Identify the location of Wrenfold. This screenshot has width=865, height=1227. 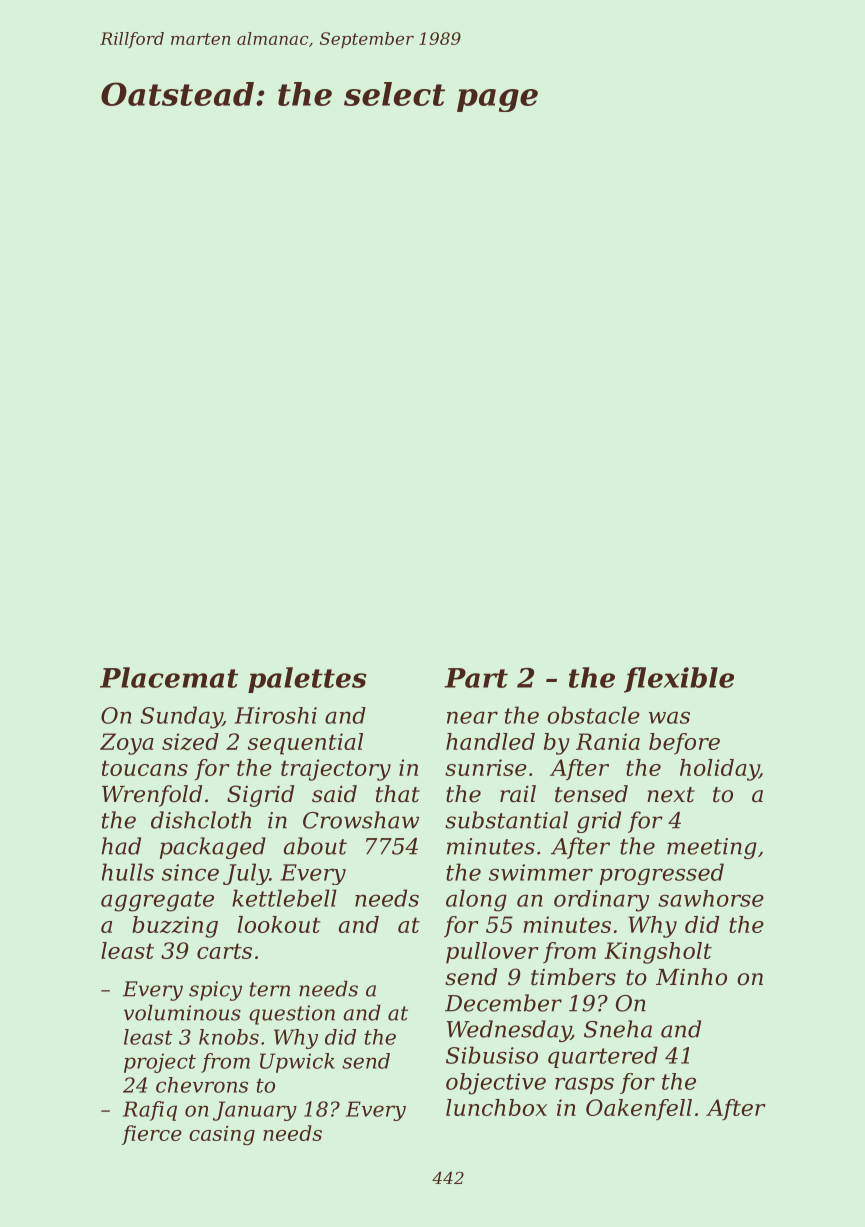
(152, 796).
